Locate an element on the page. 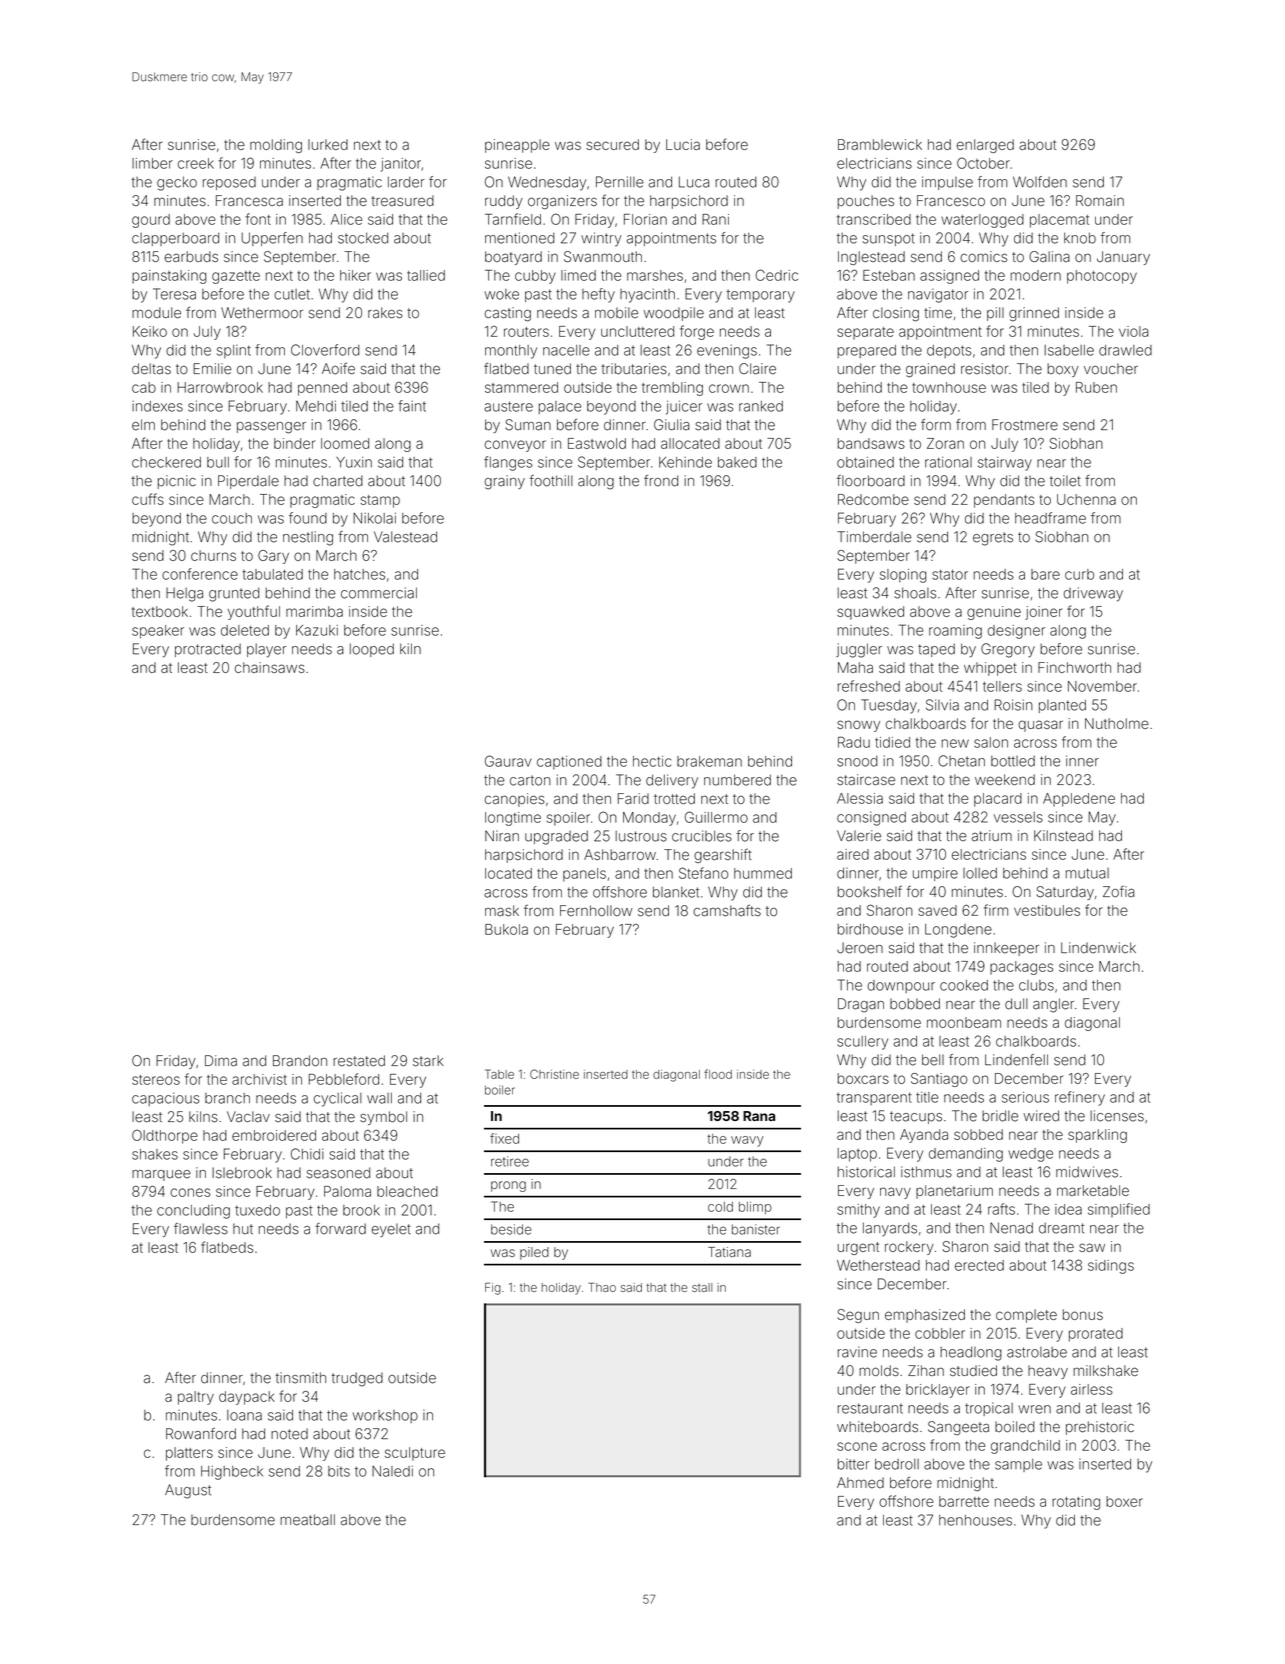 This document has height=1664, width=1285. creek is located at coordinates (196, 163).
